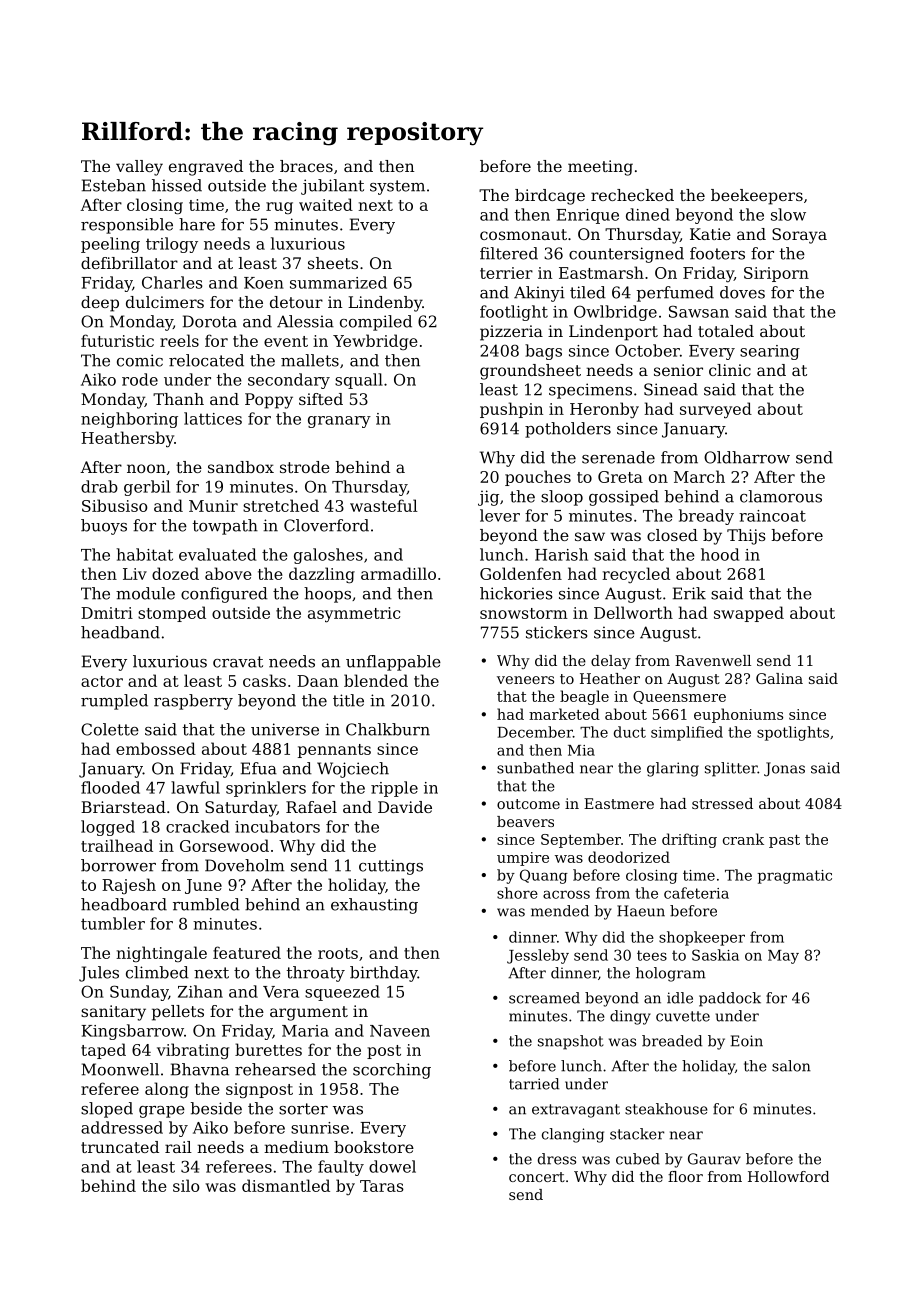 The width and height of the image is (924, 1308). I want to click on cuttings, so click(391, 867).
